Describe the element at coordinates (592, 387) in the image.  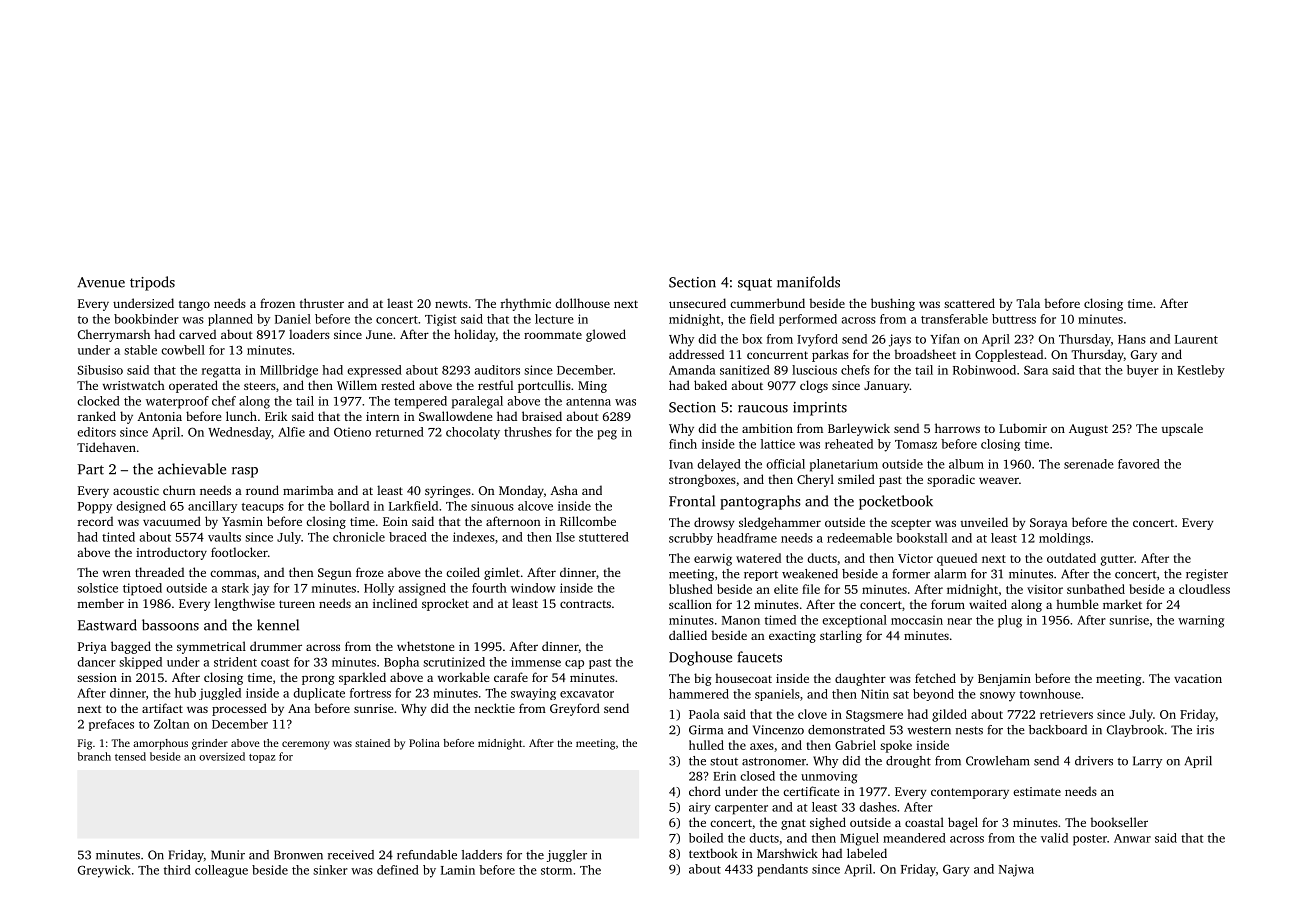
I see `Ming` at that location.
